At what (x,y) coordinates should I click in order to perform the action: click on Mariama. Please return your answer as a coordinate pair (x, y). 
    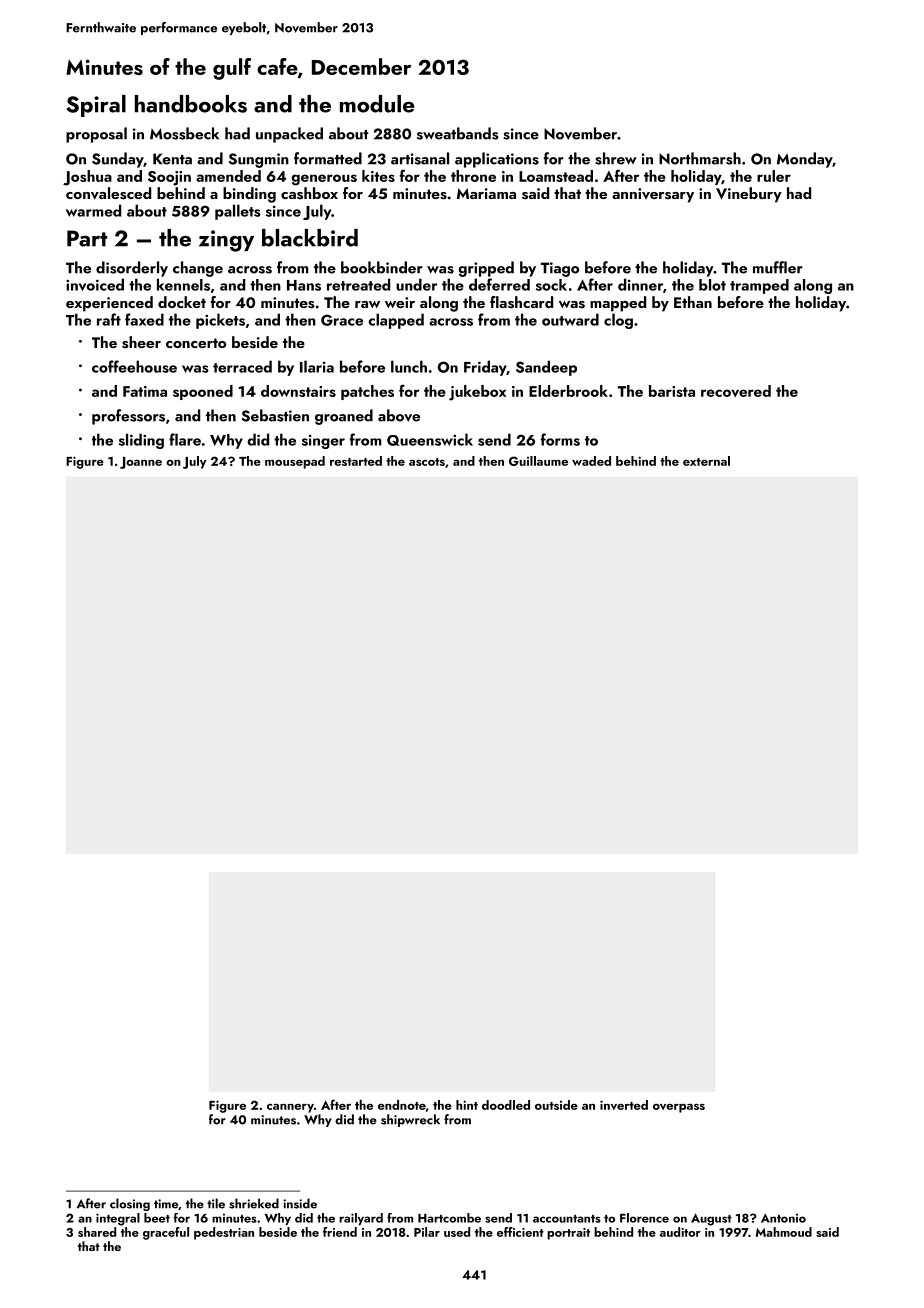
    Looking at the image, I should click on (486, 193).
